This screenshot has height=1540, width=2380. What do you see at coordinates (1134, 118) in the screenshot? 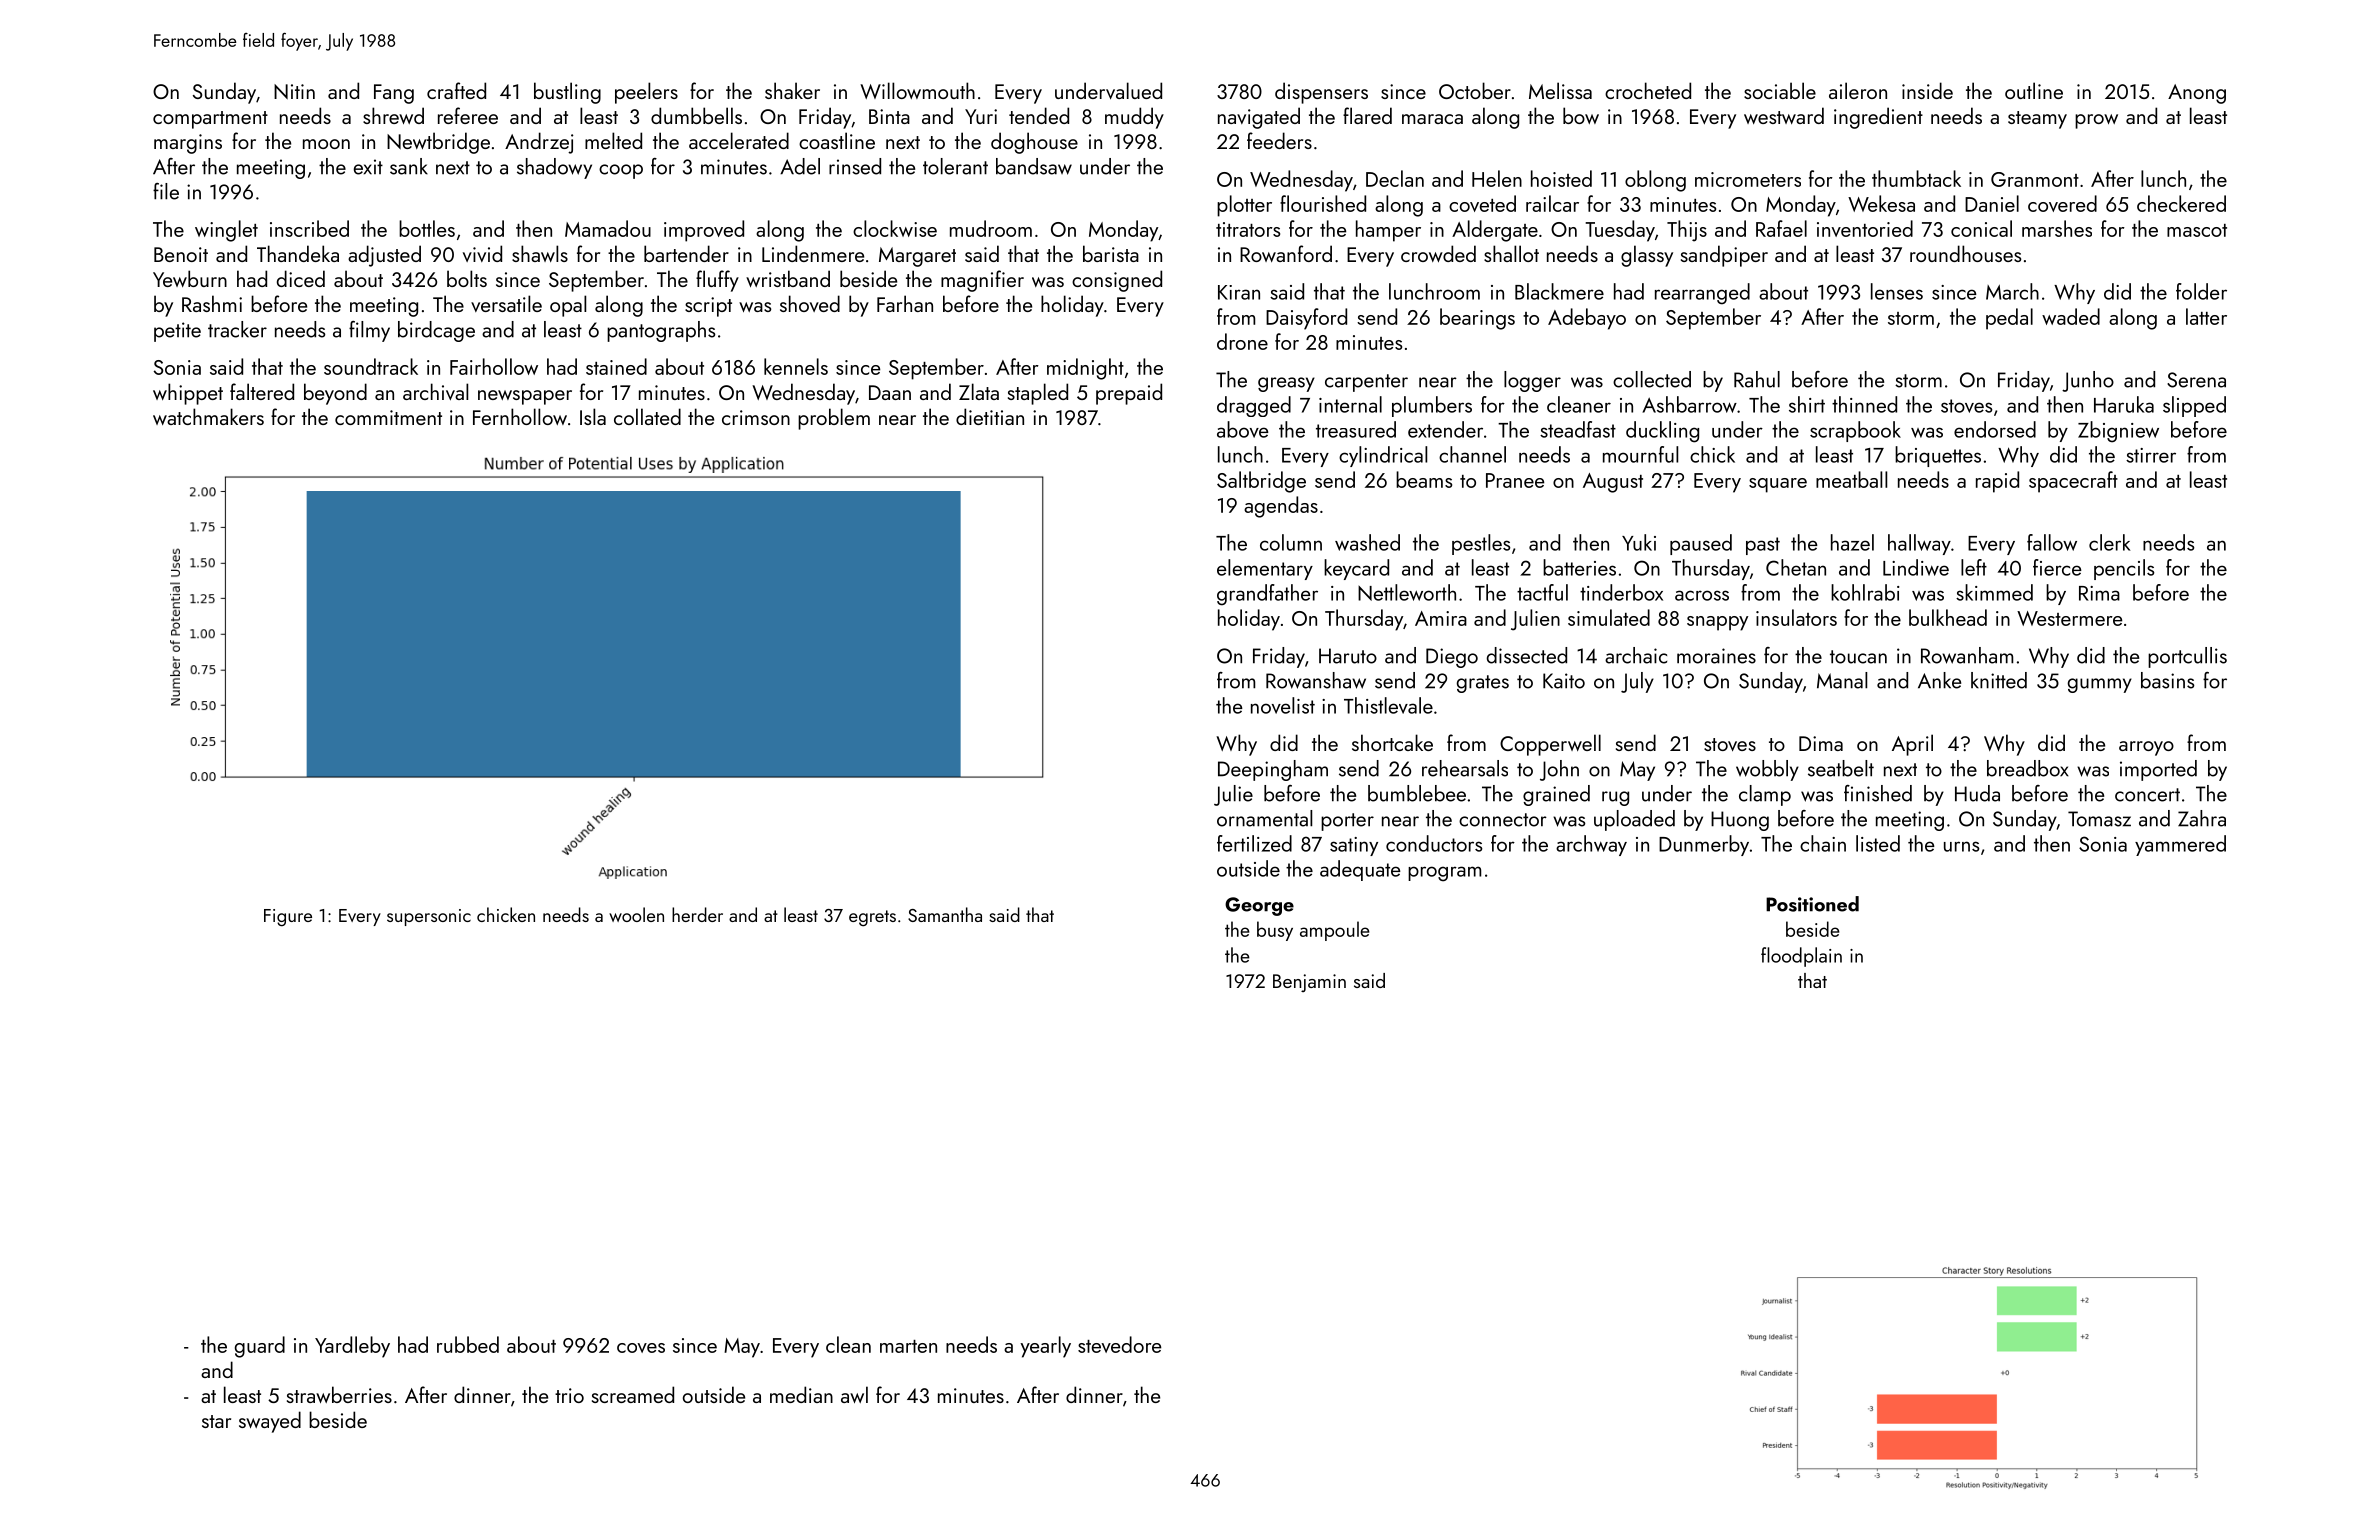
I see `muddy` at bounding box center [1134, 118].
